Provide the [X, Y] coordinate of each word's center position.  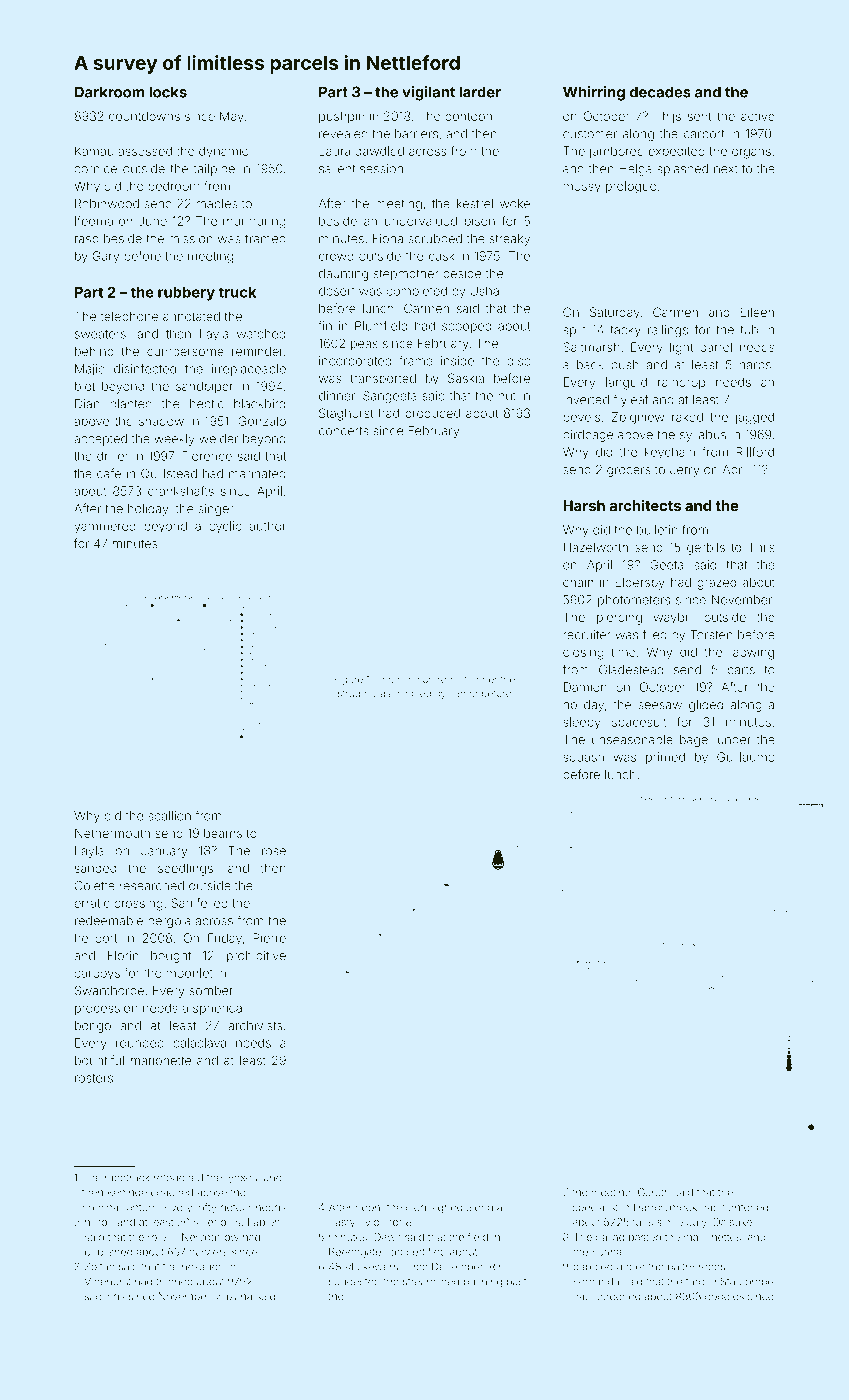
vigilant [428, 93]
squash [583, 758]
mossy [582, 188]
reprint [452, 680]
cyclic [225, 527]
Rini [498, 1266]
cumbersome [185, 351]
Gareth [654, 1192]
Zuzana [234, 1296]
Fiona [388, 239]
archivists [255, 1025]
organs [751, 153]
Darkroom [109, 92]
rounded [140, 1043]
